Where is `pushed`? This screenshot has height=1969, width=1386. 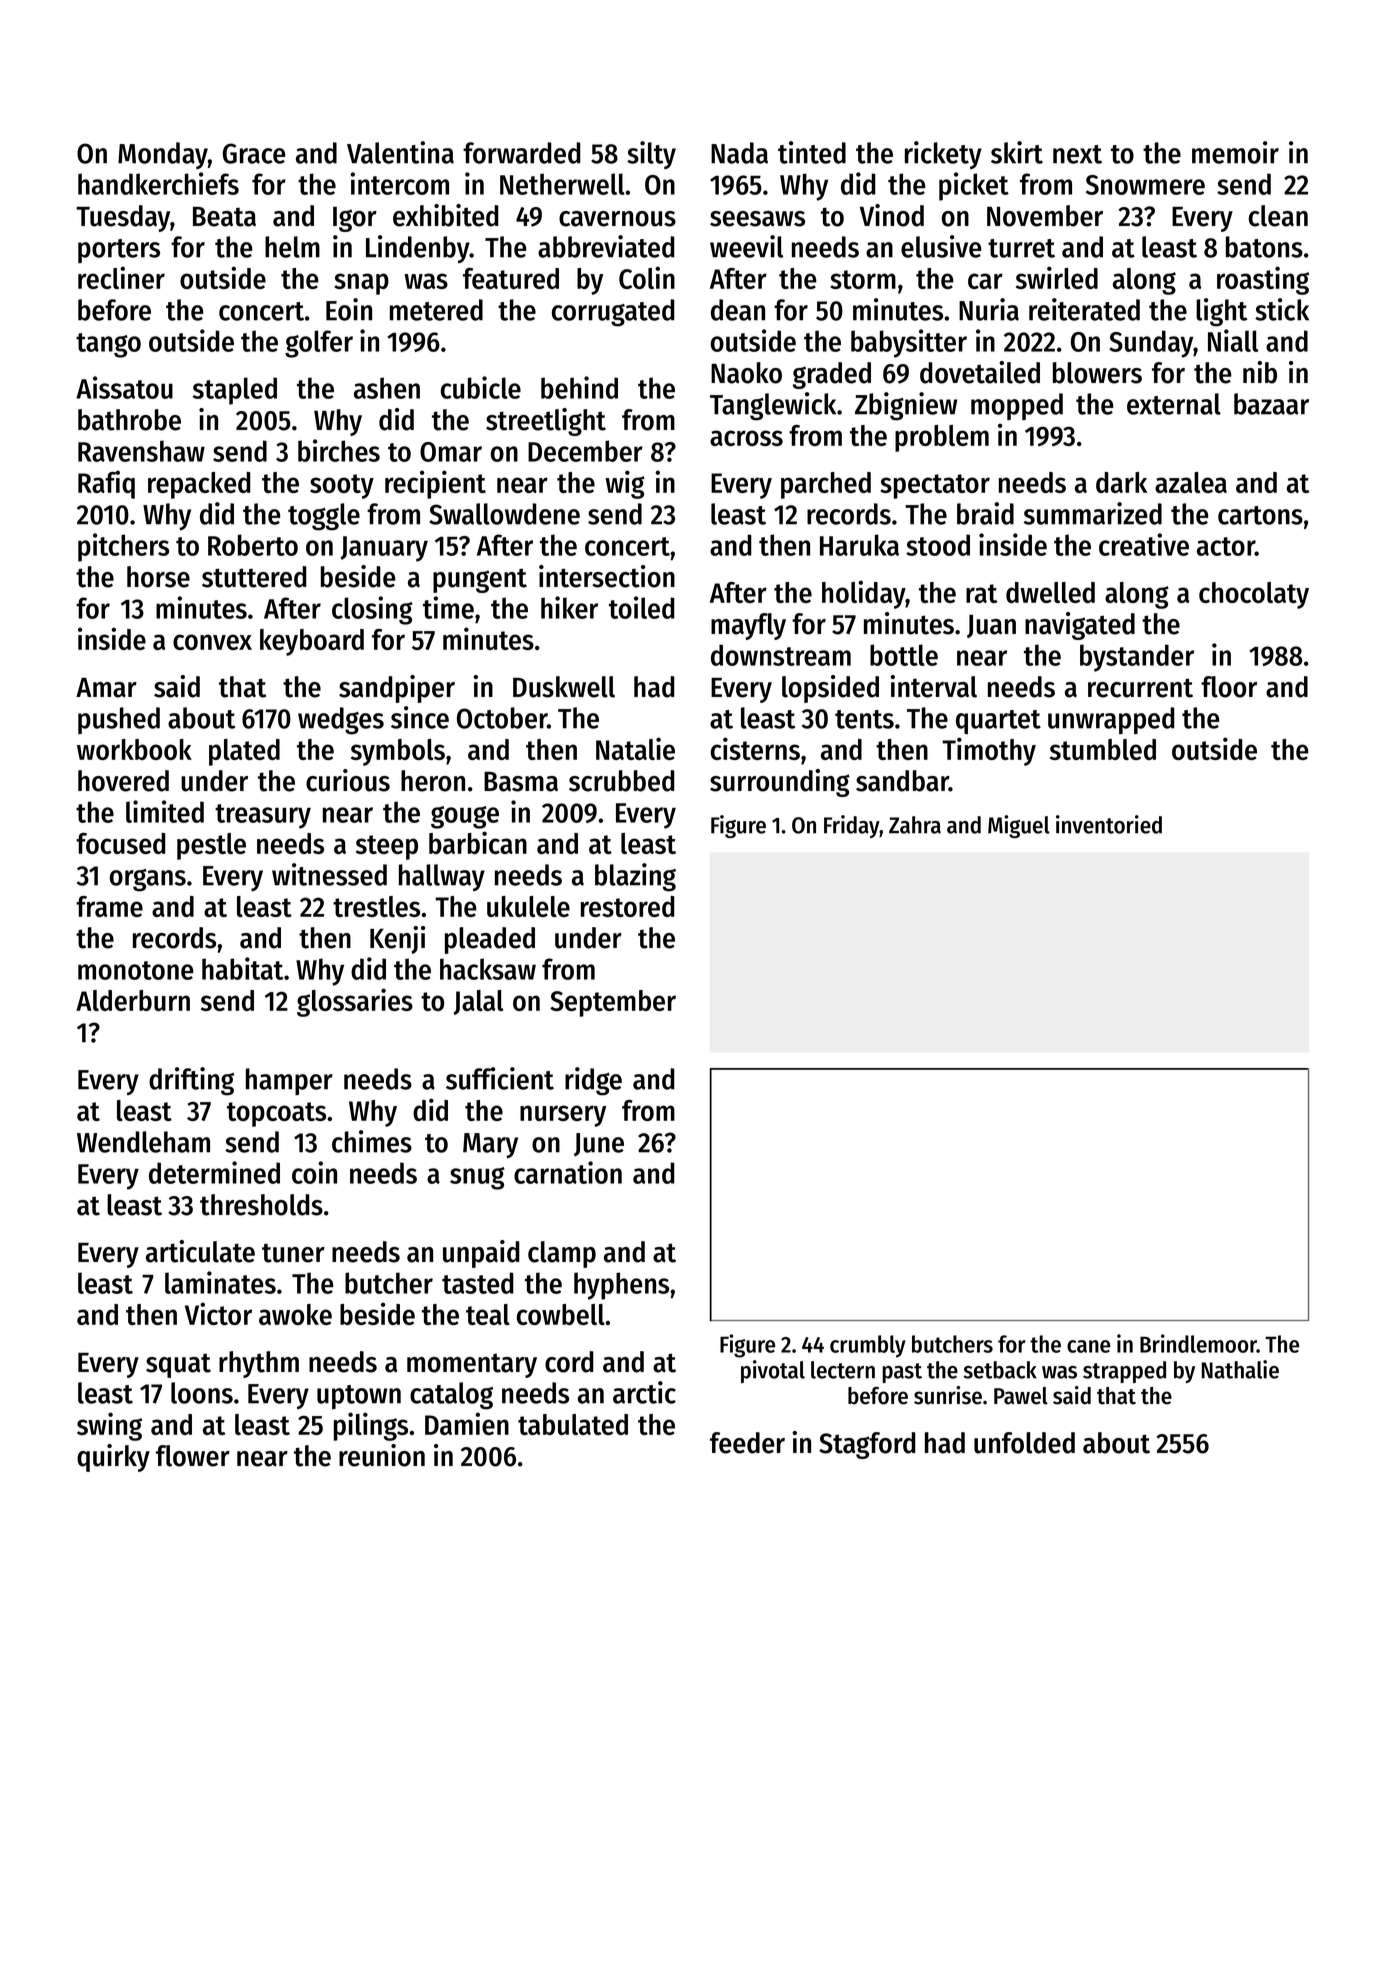
pushed is located at coordinates (119, 720).
